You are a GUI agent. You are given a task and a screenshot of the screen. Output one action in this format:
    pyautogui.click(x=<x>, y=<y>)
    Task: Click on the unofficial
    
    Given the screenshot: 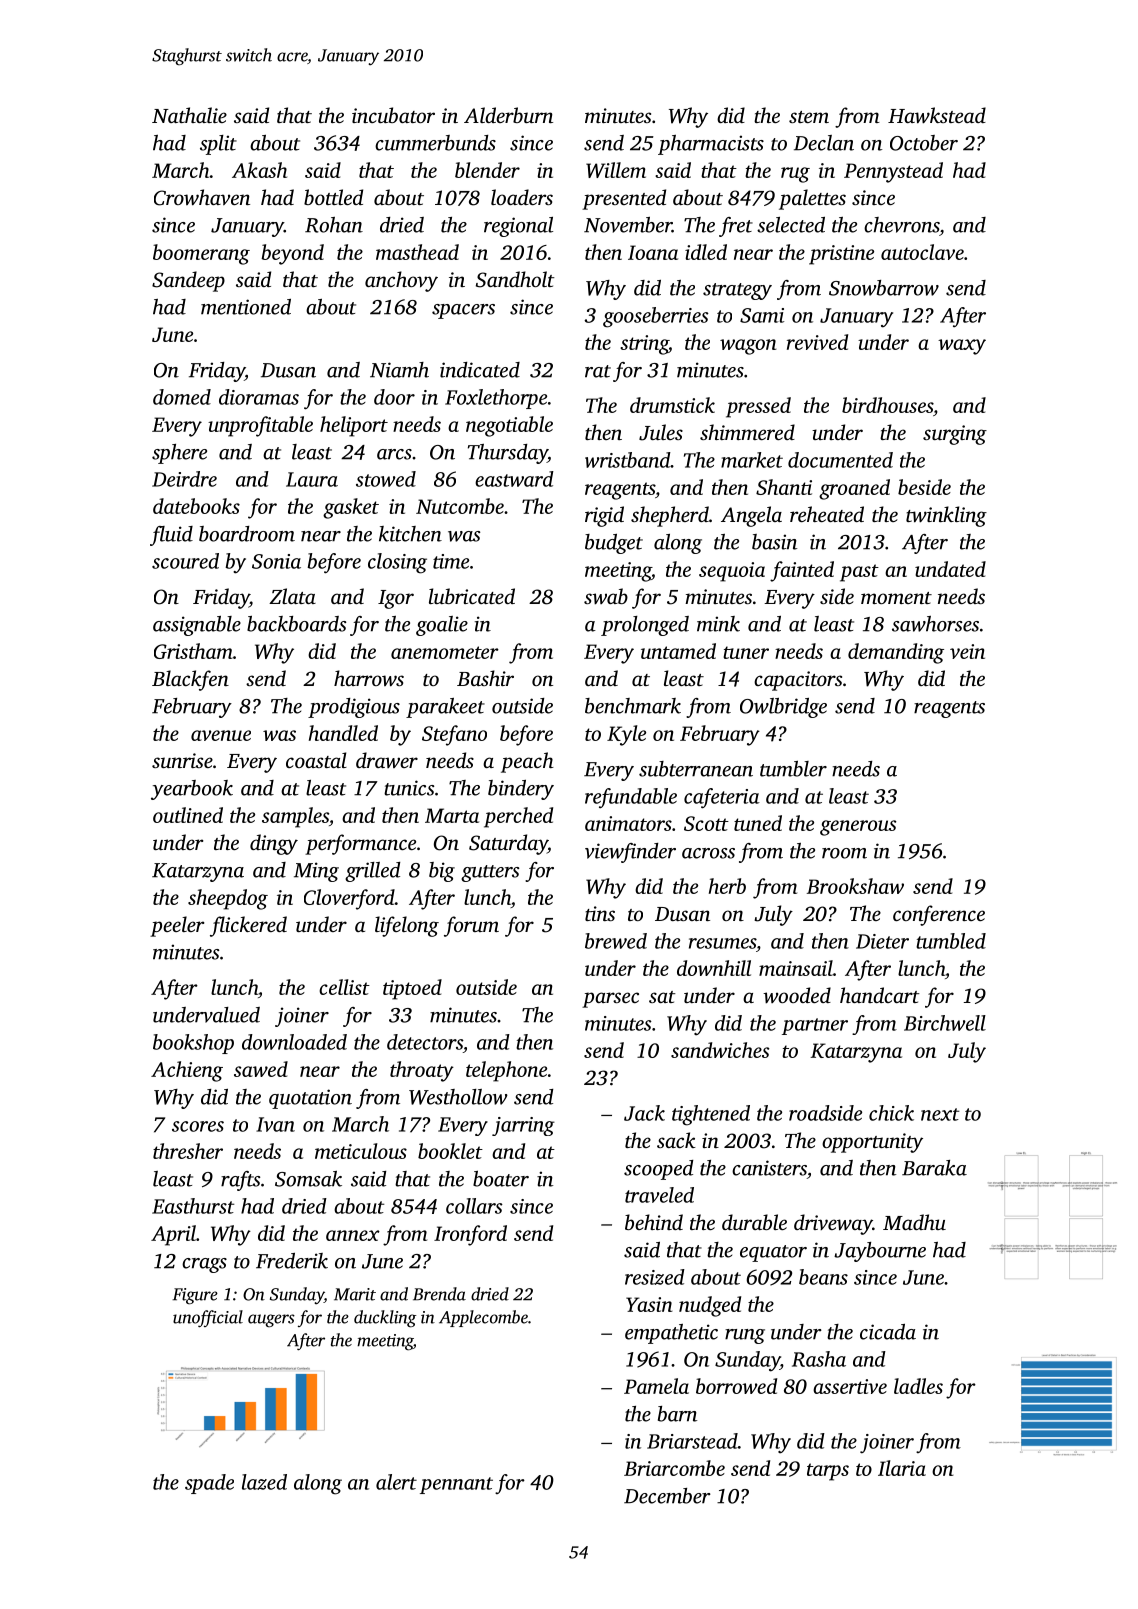 What is the action you would take?
    pyautogui.click(x=208, y=1318)
